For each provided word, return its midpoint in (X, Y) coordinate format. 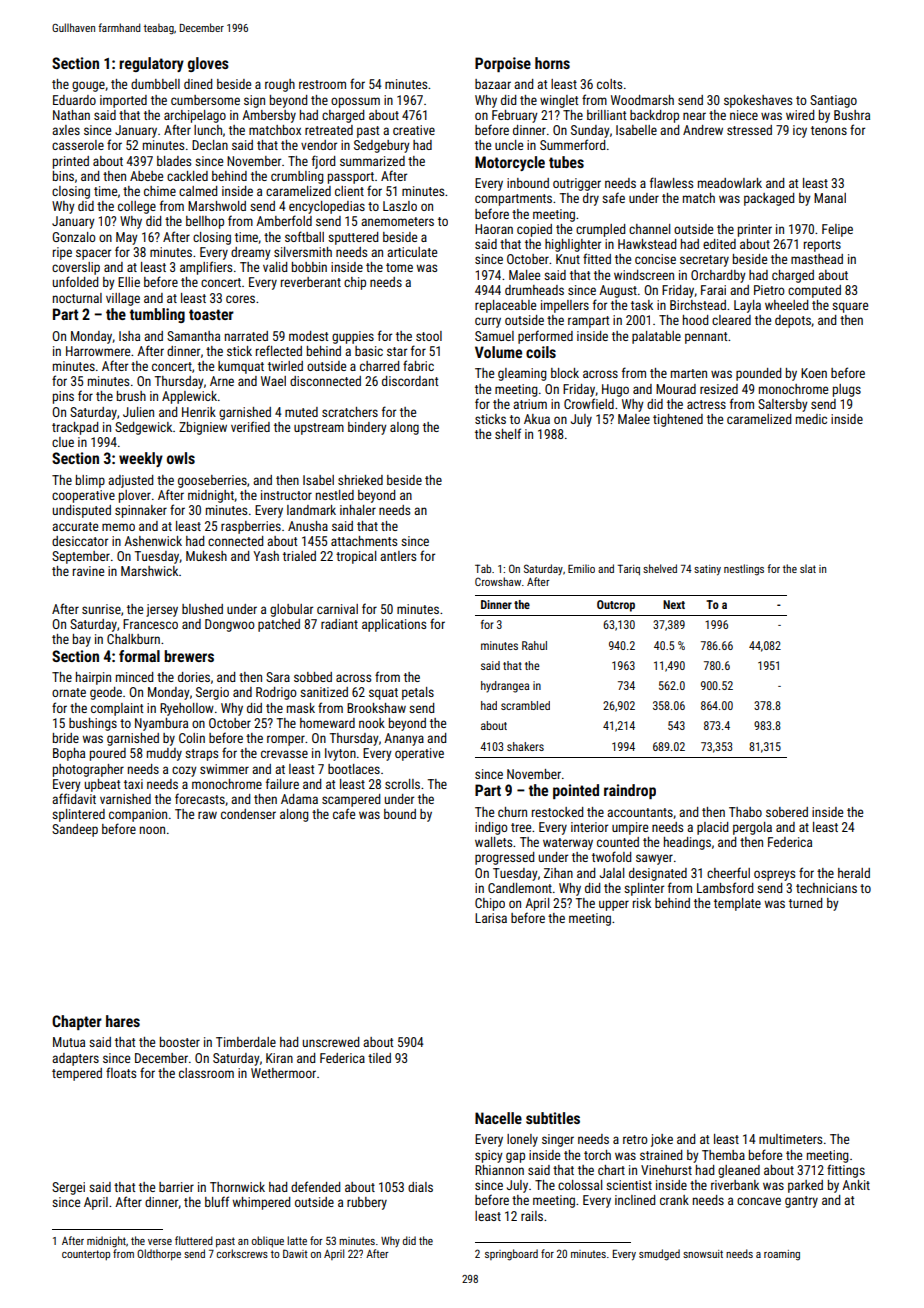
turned (805, 903)
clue (63, 442)
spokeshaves (758, 101)
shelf (508, 433)
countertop (86, 1255)
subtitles (553, 1118)
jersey (162, 610)
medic (811, 419)
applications (394, 625)
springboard (511, 1255)
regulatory (151, 64)
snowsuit (703, 1254)
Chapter (77, 1022)
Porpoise (503, 64)
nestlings (744, 570)
